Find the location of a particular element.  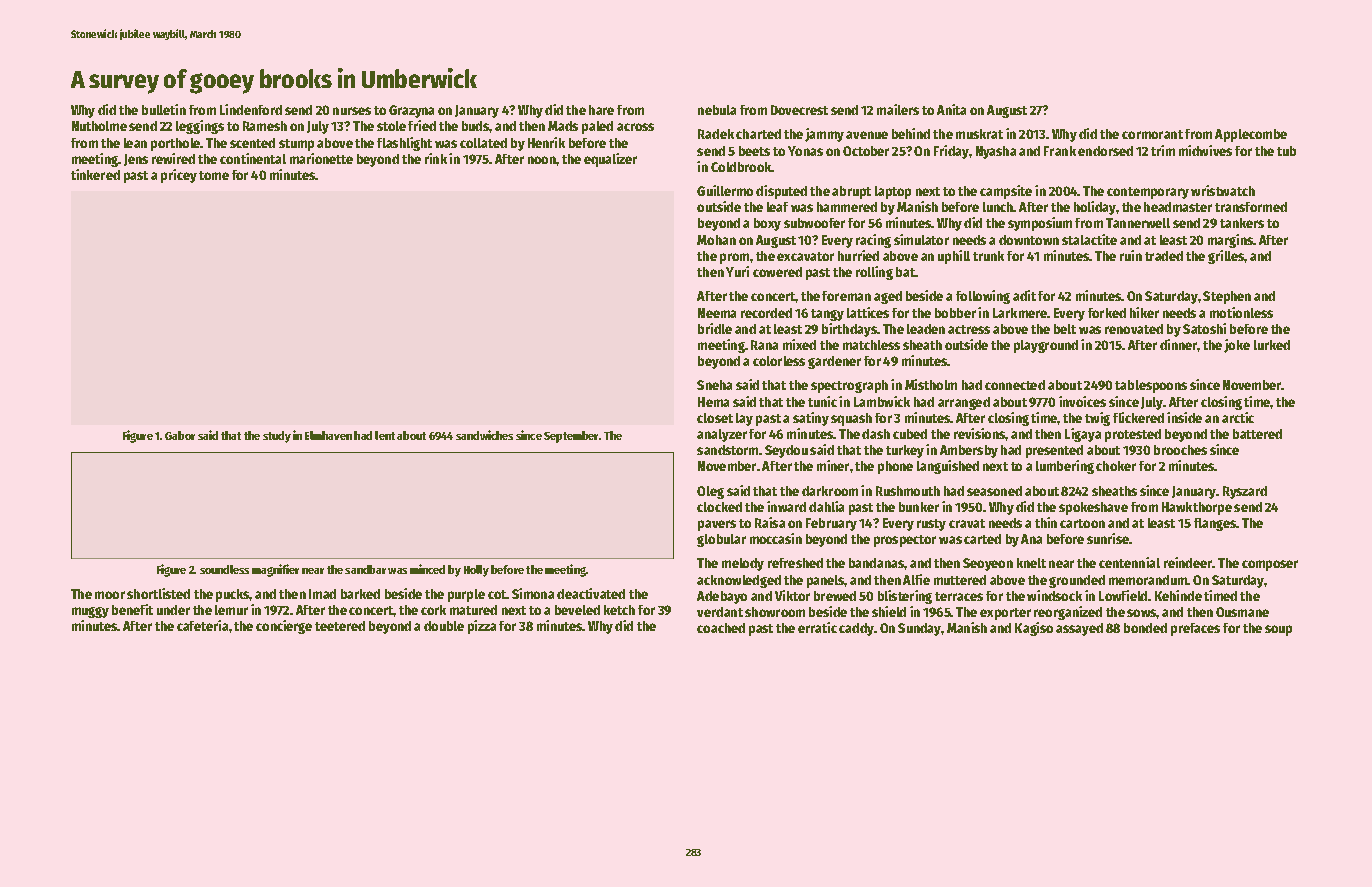

Neema is located at coordinates (717, 313).
